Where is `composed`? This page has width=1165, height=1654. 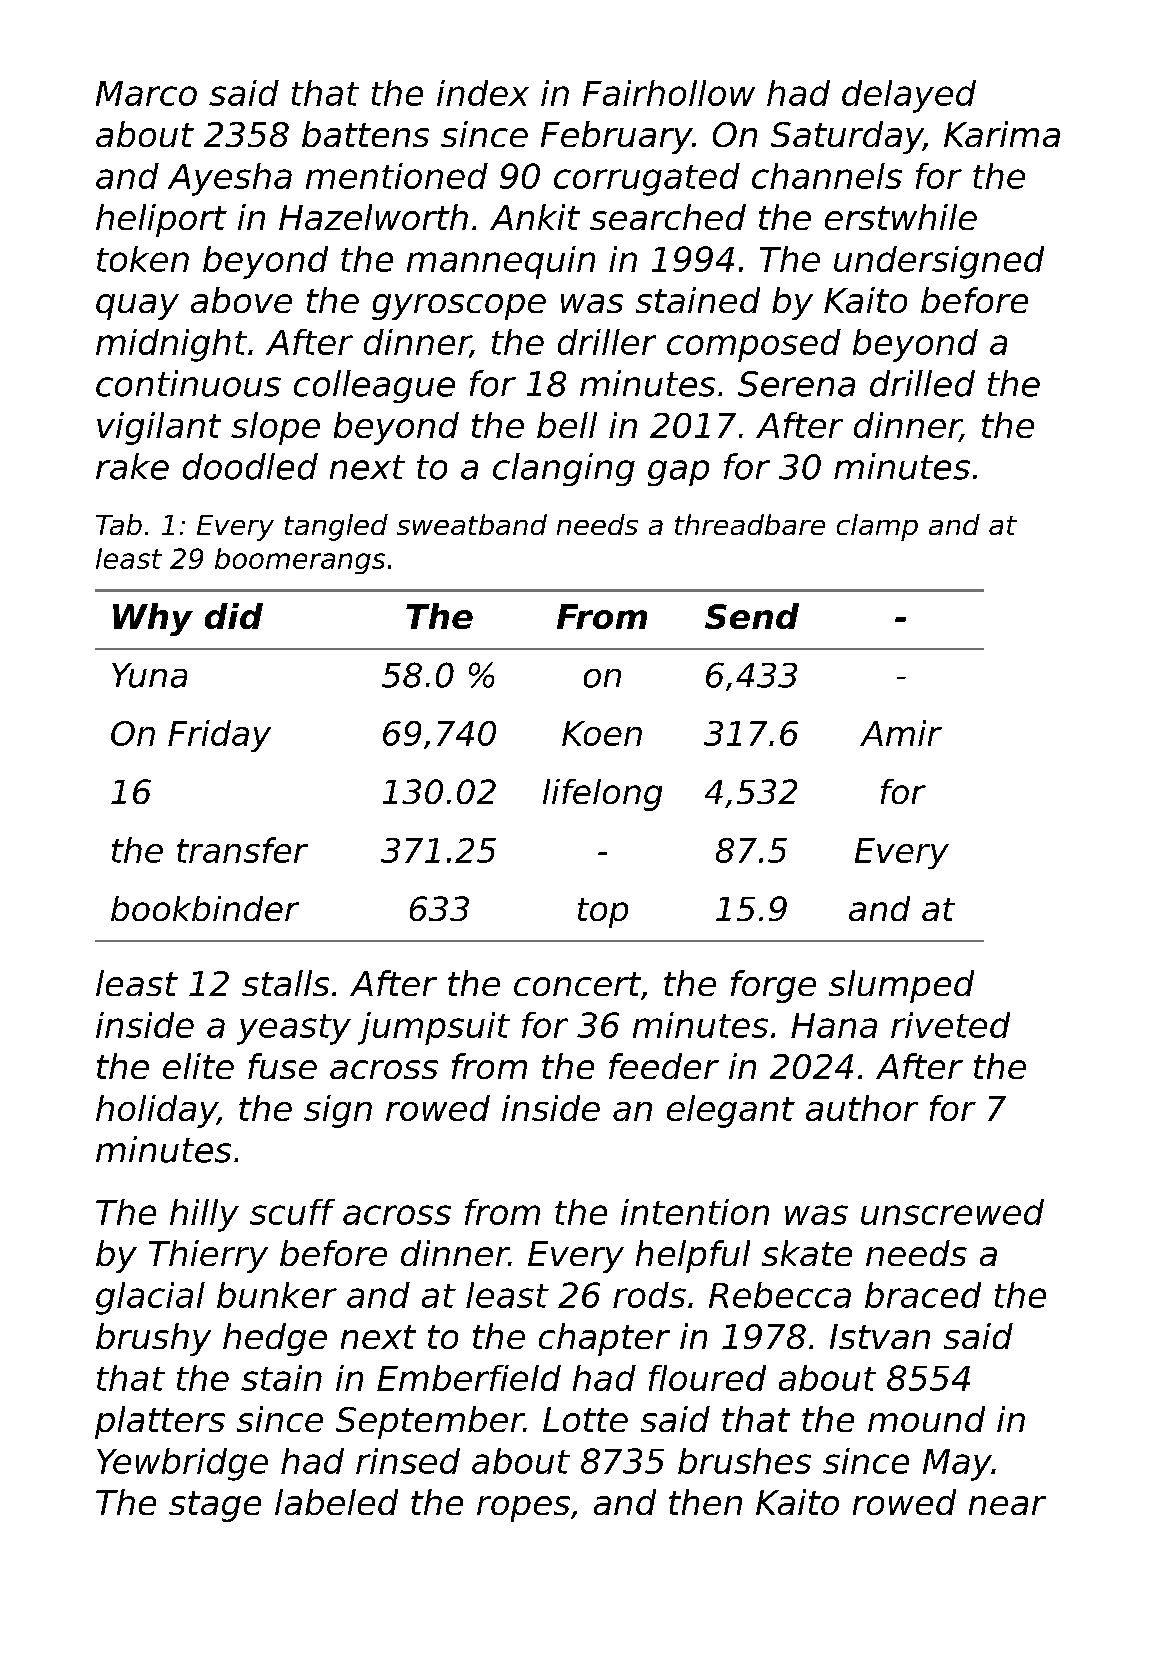
composed is located at coordinates (754, 345).
